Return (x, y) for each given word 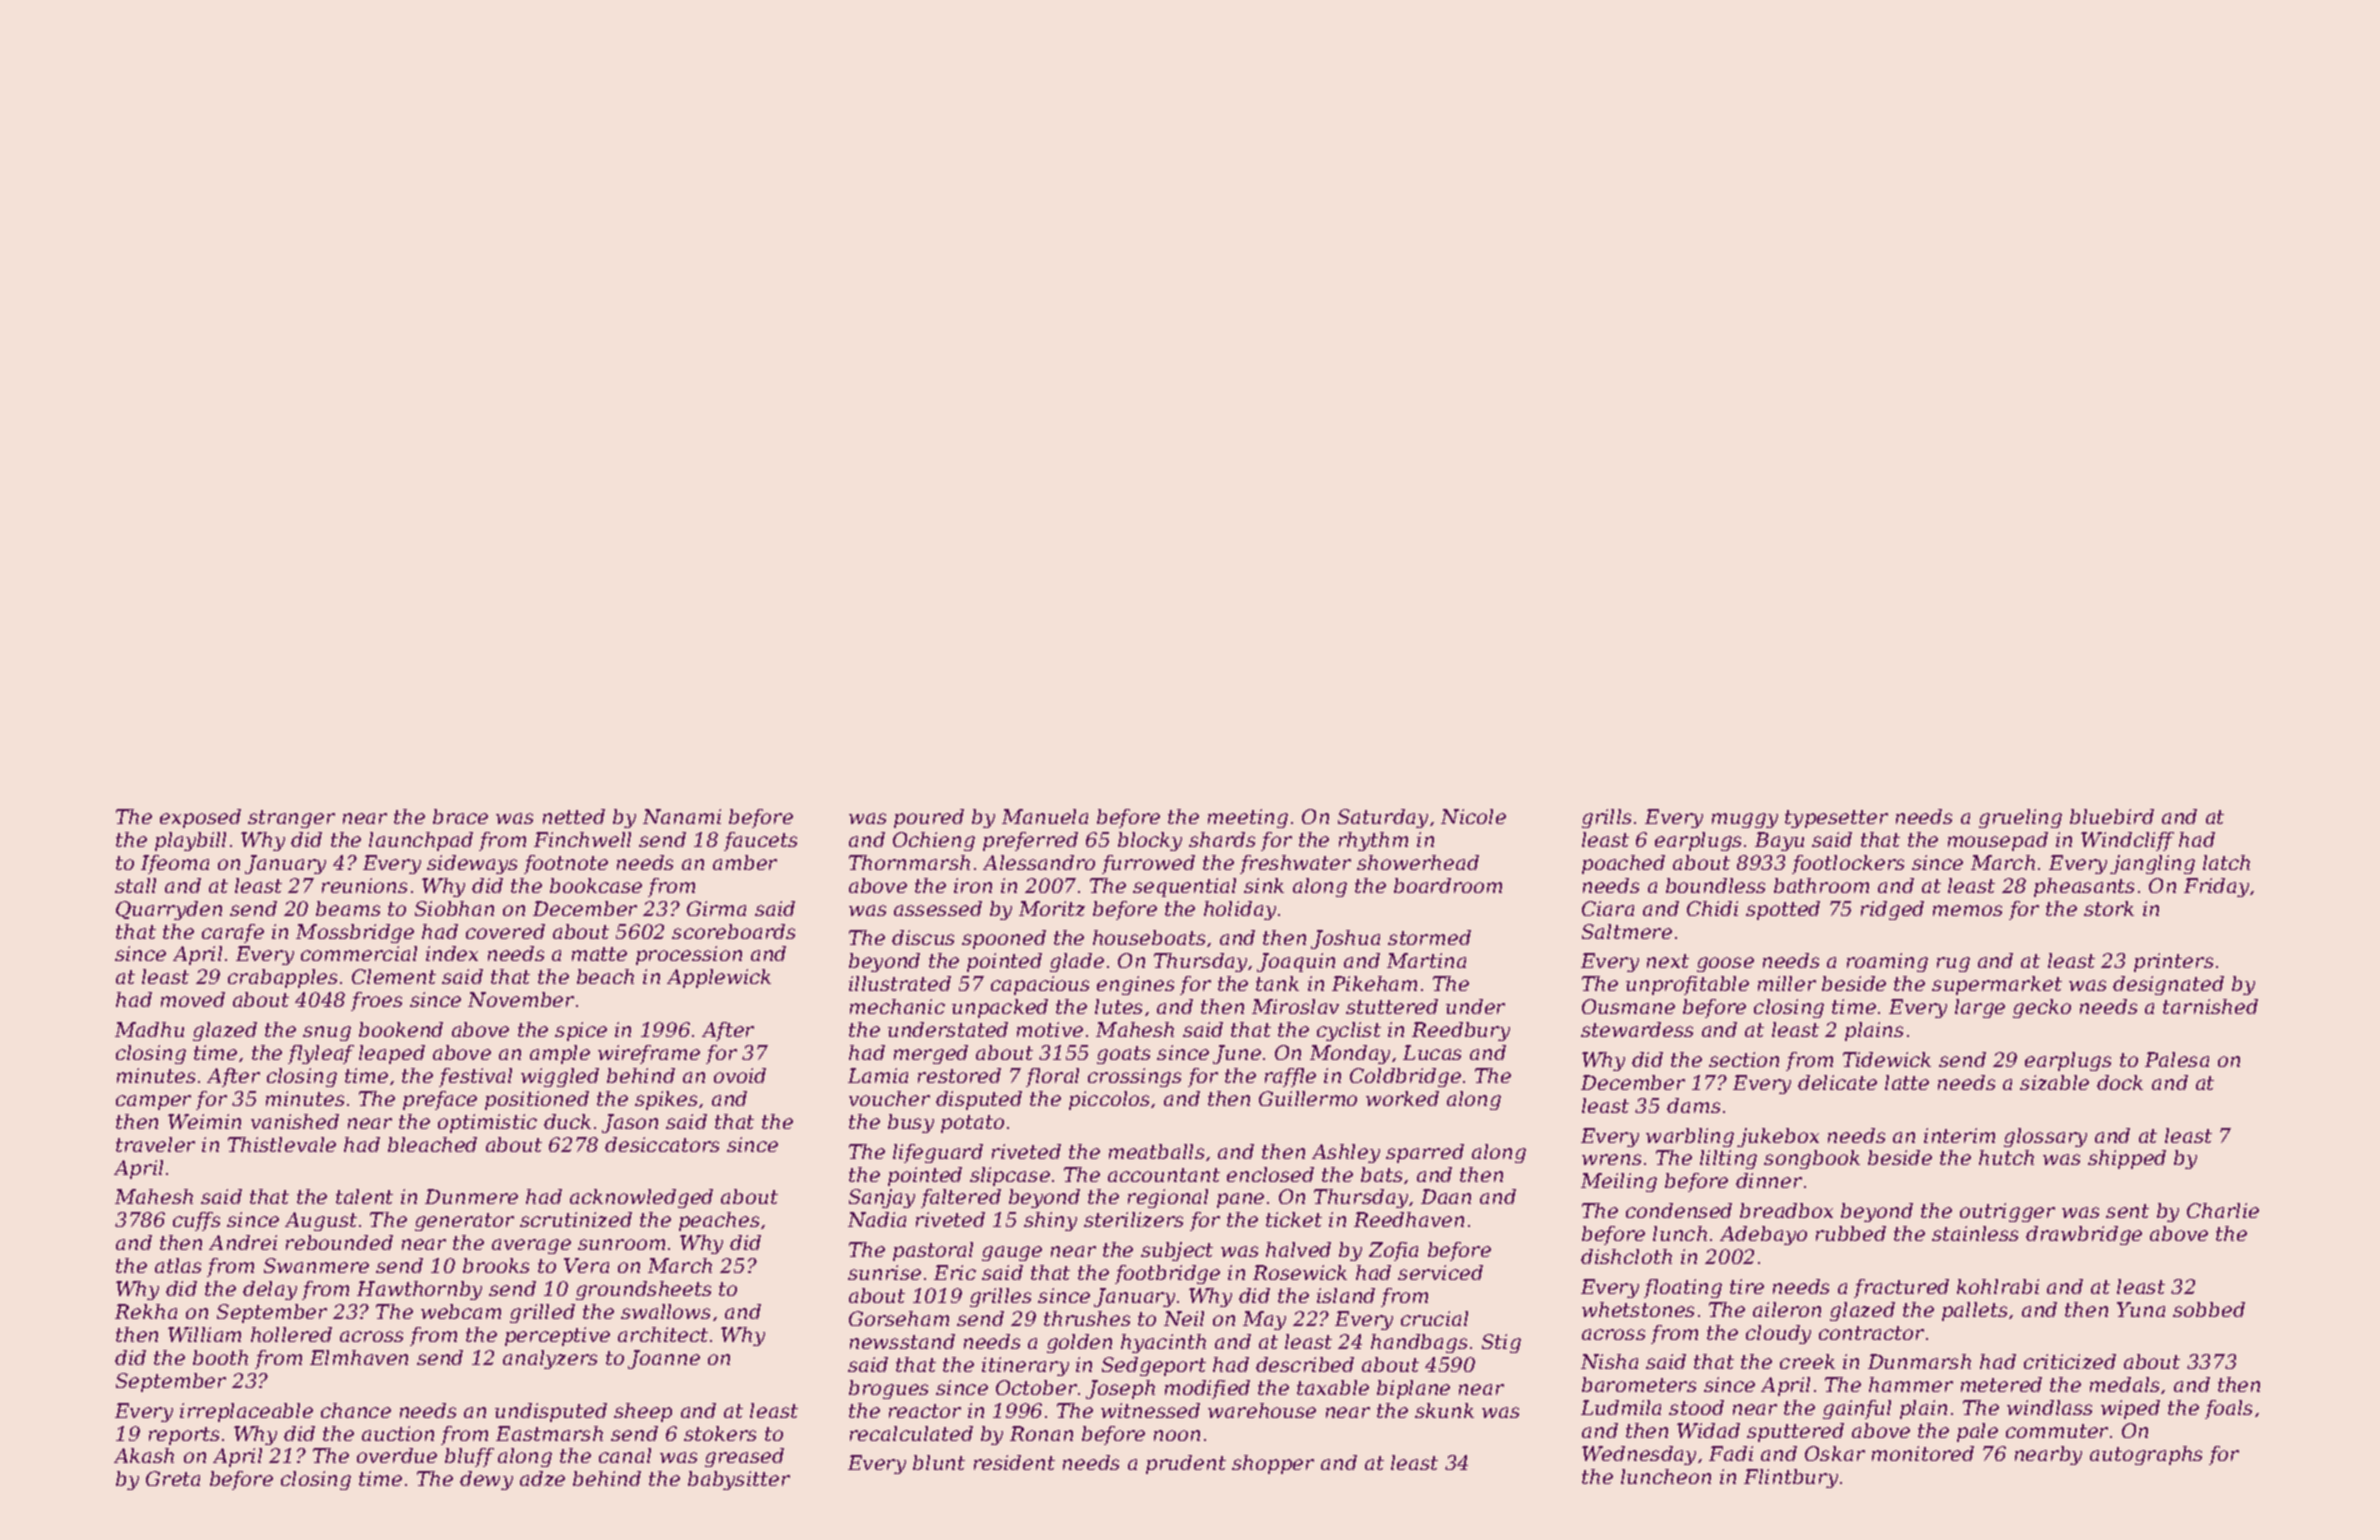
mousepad (1998, 841)
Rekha (146, 1311)
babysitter (739, 1480)
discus (923, 937)
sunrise (884, 1272)
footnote (566, 864)
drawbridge (2084, 1235)
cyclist (1349, 1031)
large (1980, 1008)
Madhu (149, 1029)
